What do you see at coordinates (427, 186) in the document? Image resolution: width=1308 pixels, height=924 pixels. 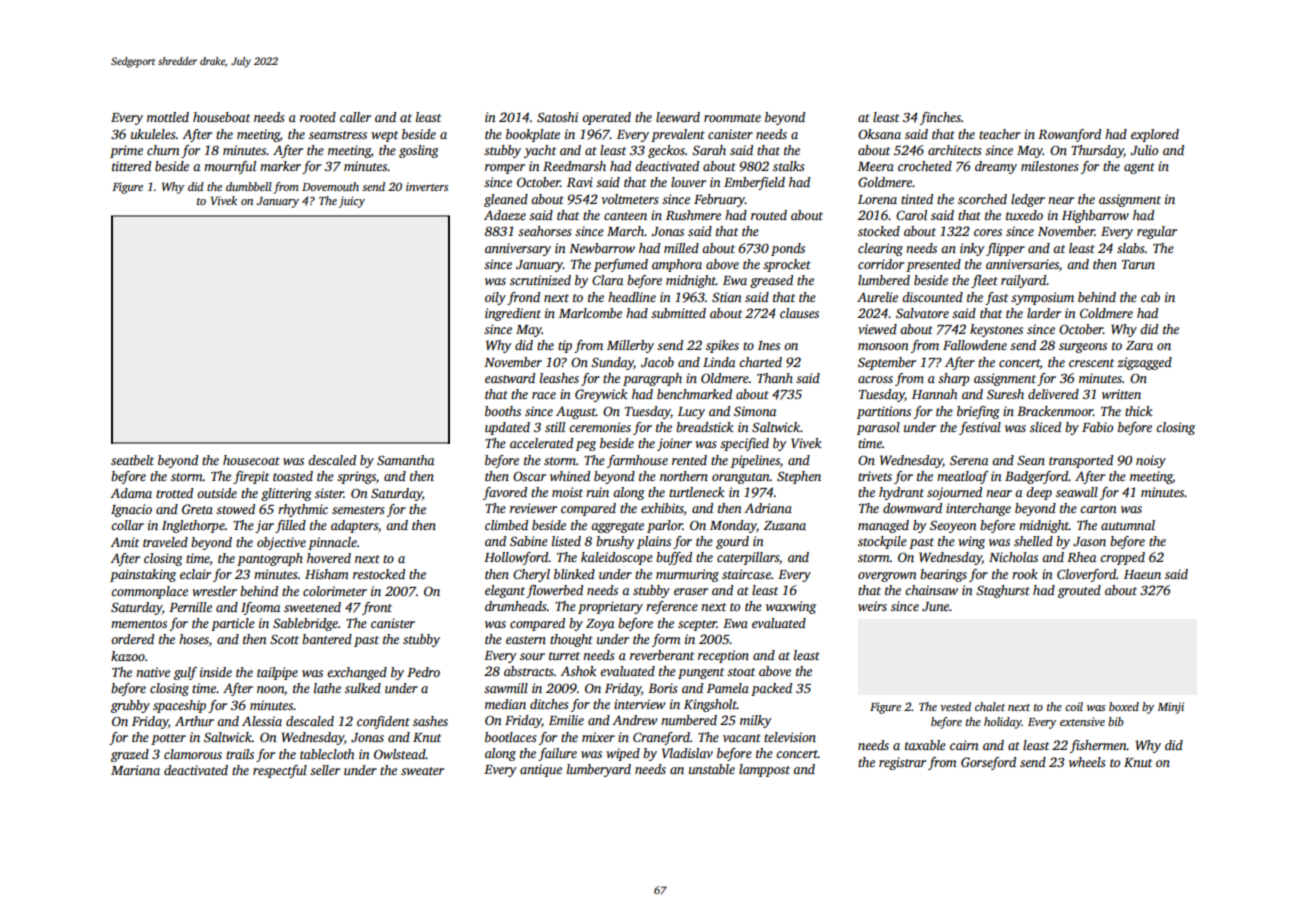 I see `inverters` at bounding box center [427, 186].
